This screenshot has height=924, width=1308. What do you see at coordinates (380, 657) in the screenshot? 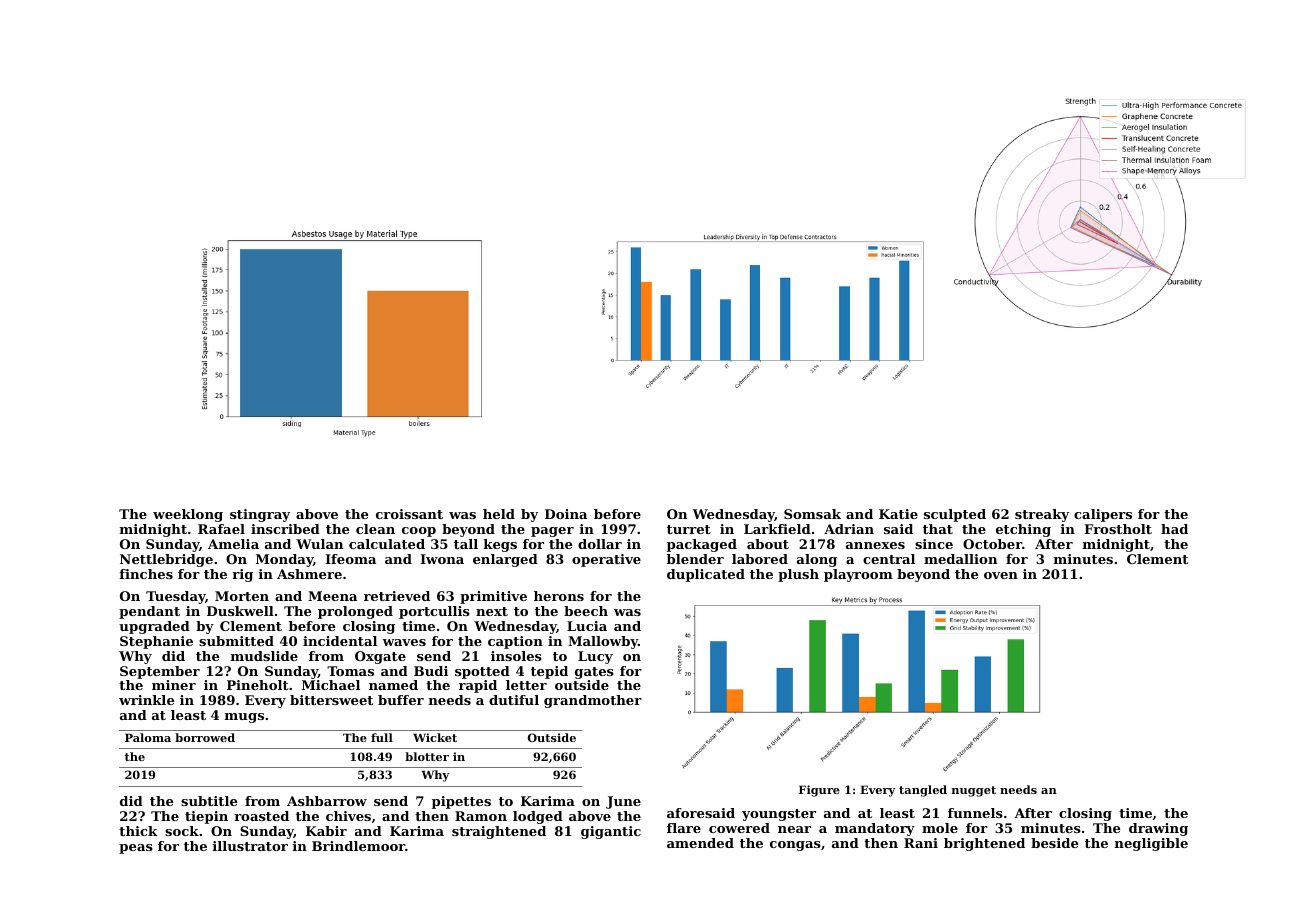
I see `Oxgate` at bounding box center [380, 657].
